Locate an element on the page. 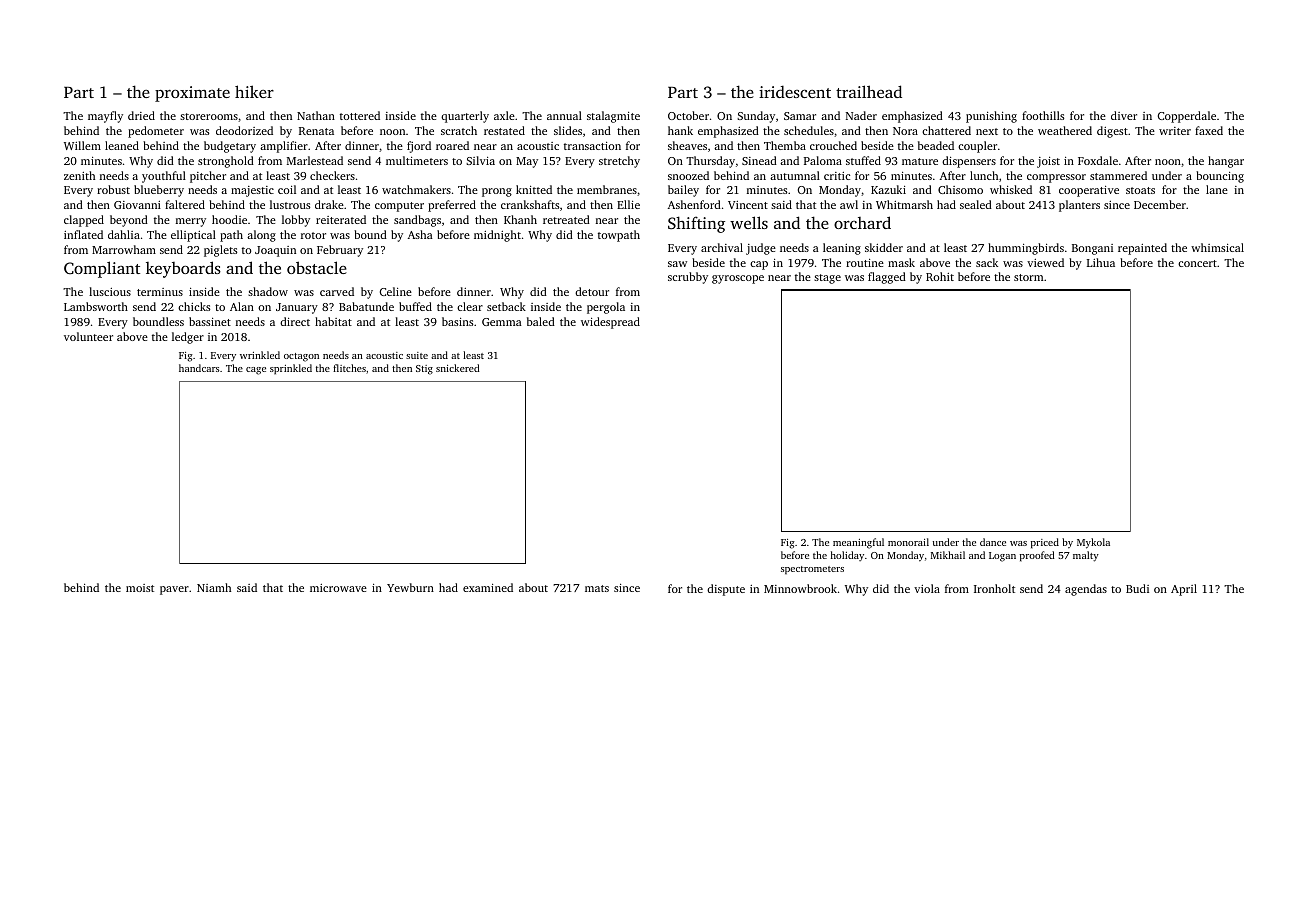 Image resolution: width=1308 pixels, height=924 pixels. pedometer is located at coordinates (156, 132).
